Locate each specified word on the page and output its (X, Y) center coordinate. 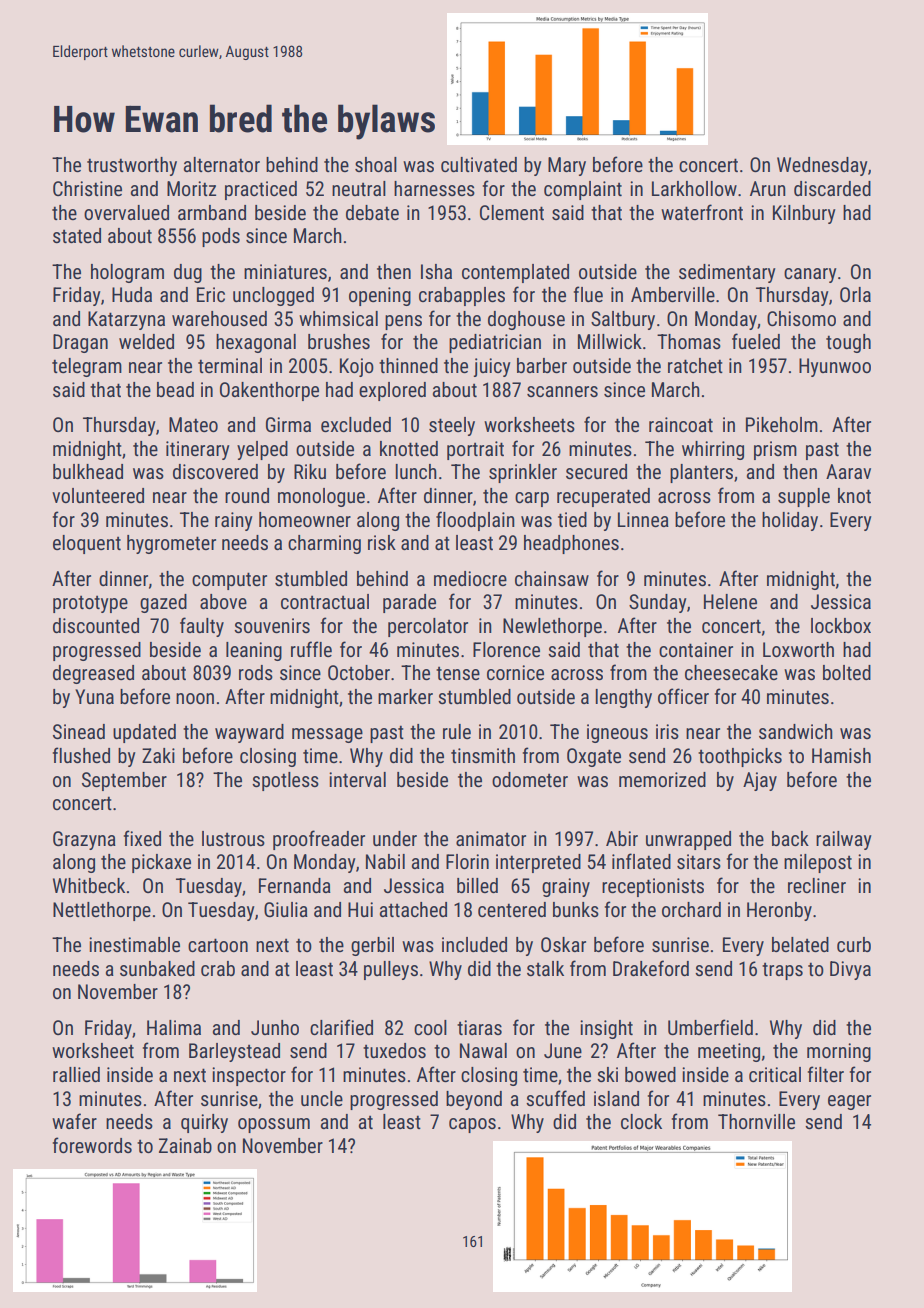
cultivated (479, 164)
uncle (322, 1098)
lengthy (624, 698)
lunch (416, 471)
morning (839, 1052)
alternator (222, 164)
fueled (756, 341)
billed (477, 885)
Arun (768, 188)
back (790, 838)
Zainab (185, 1145)
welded (146, 341)
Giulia (286, 909)
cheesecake (731, 672)
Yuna (94, 696)
